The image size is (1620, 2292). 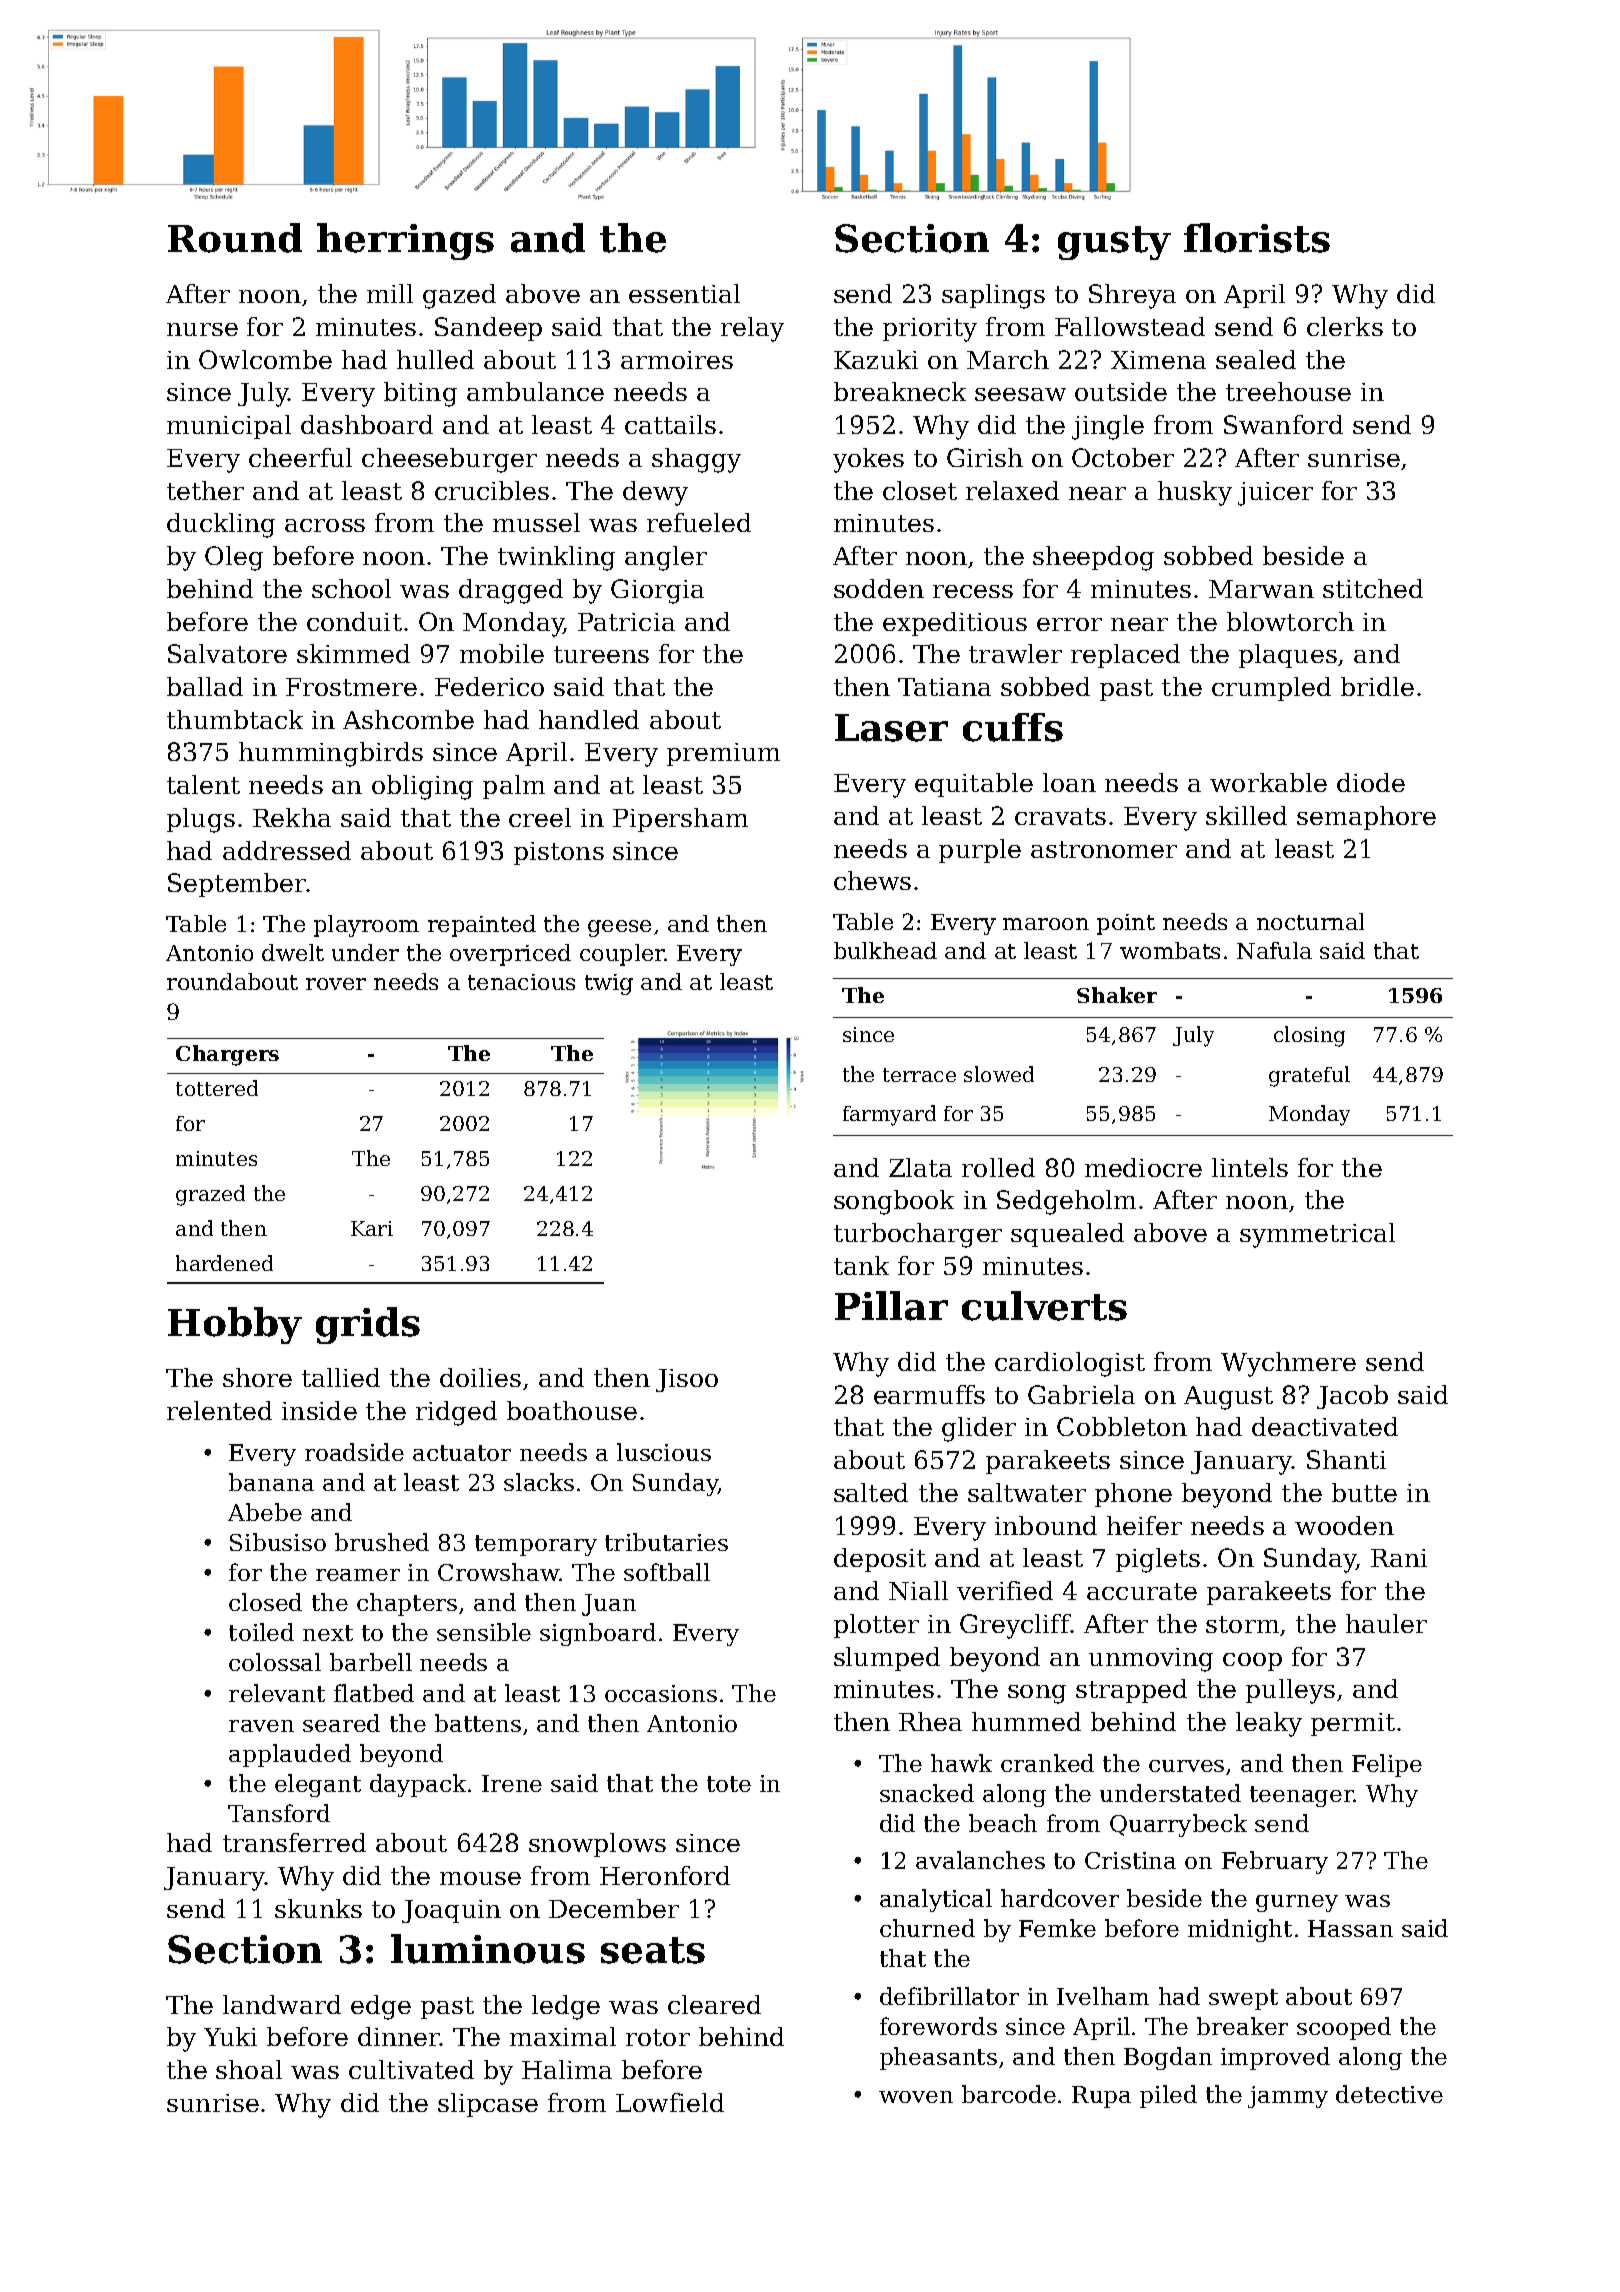 I want to click on dwelt, so click(x=293, y=952).
